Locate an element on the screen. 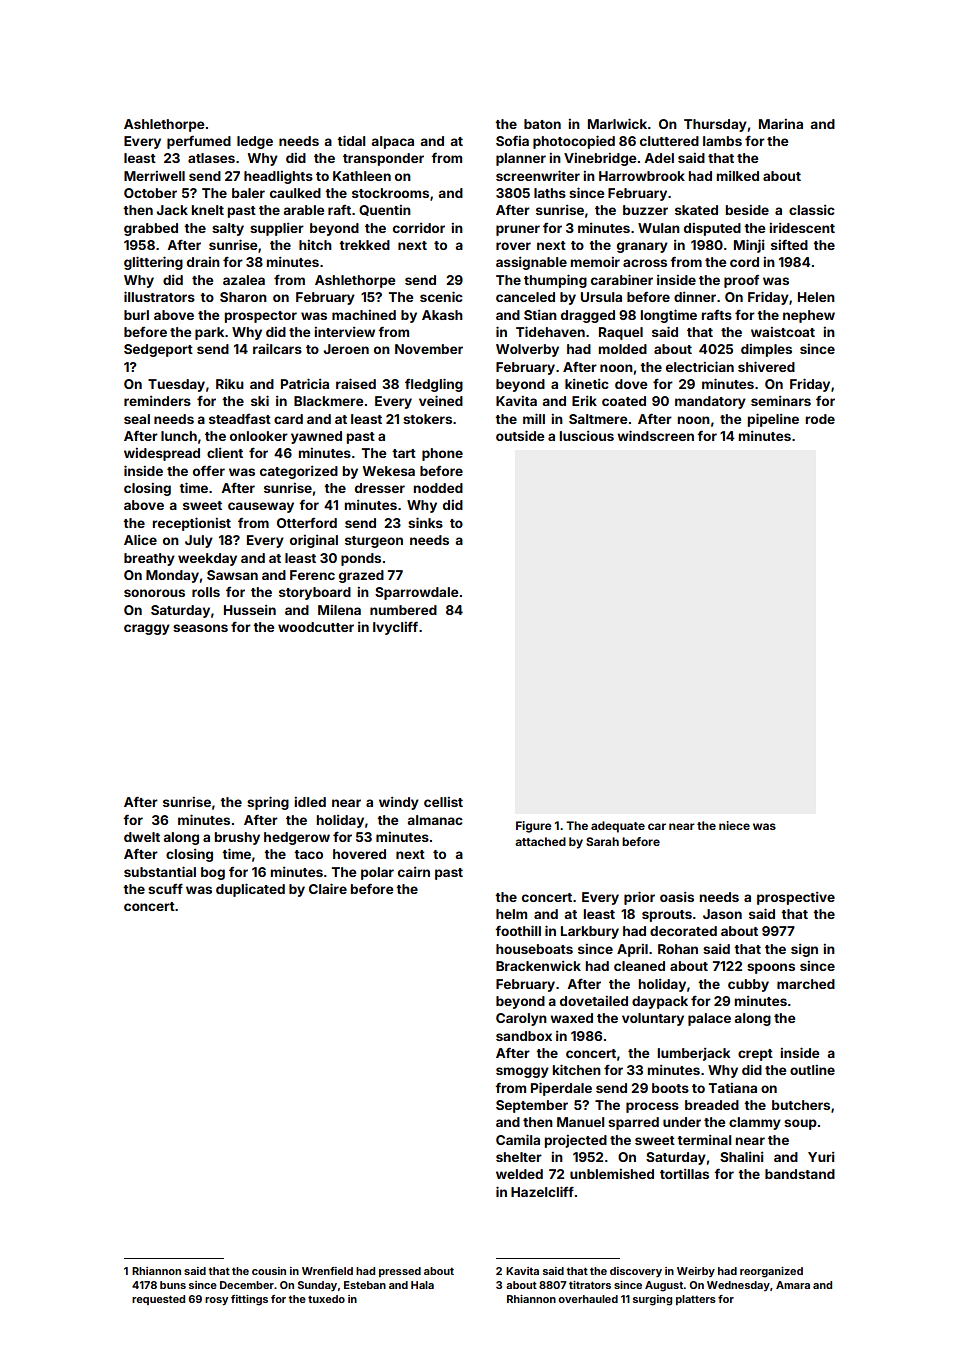 The width and height of the screenshot is (959, 1362). atlases is located at coordinates (211, 158).
